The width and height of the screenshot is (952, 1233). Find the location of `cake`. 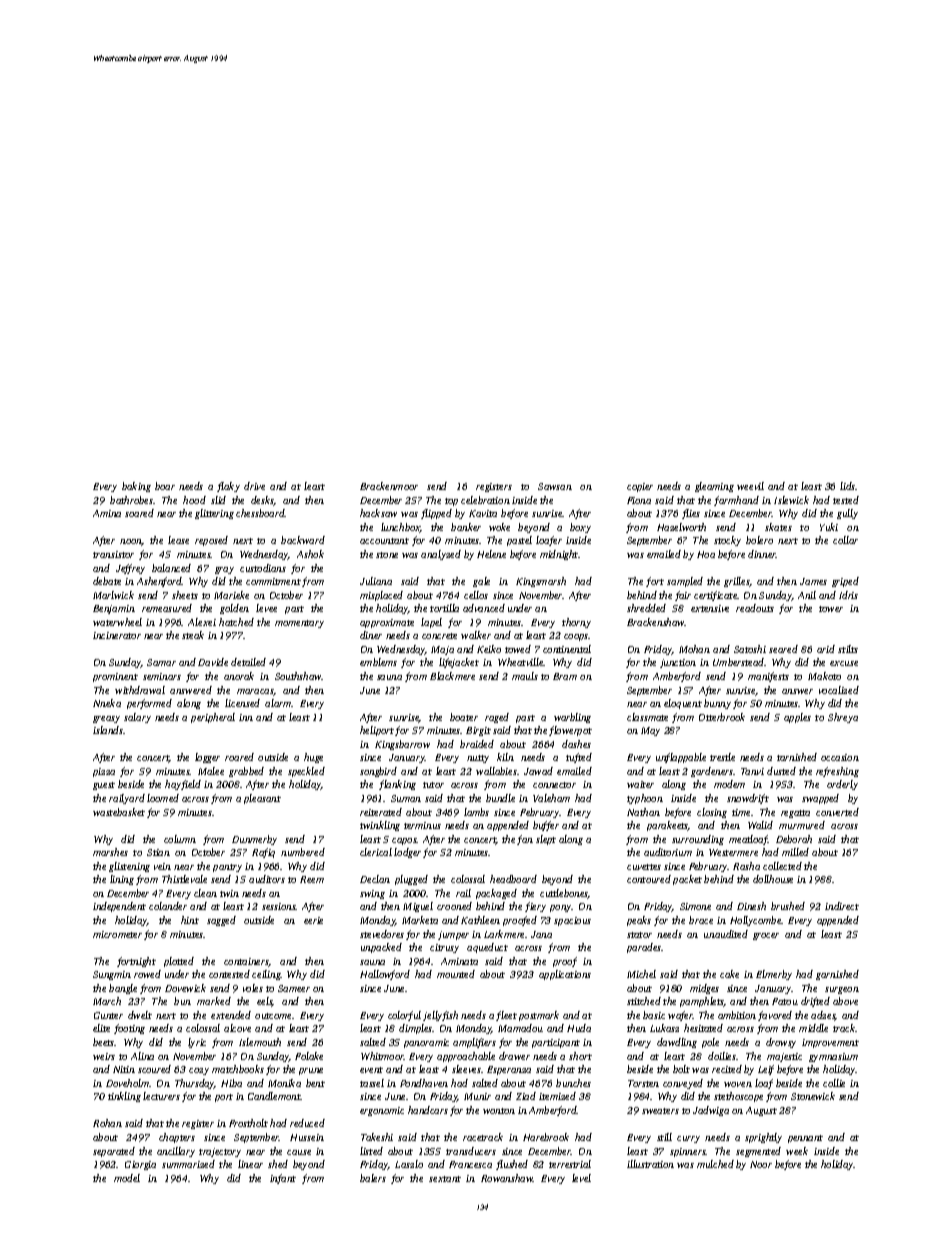

cake is located at coordinates (729, 974).
